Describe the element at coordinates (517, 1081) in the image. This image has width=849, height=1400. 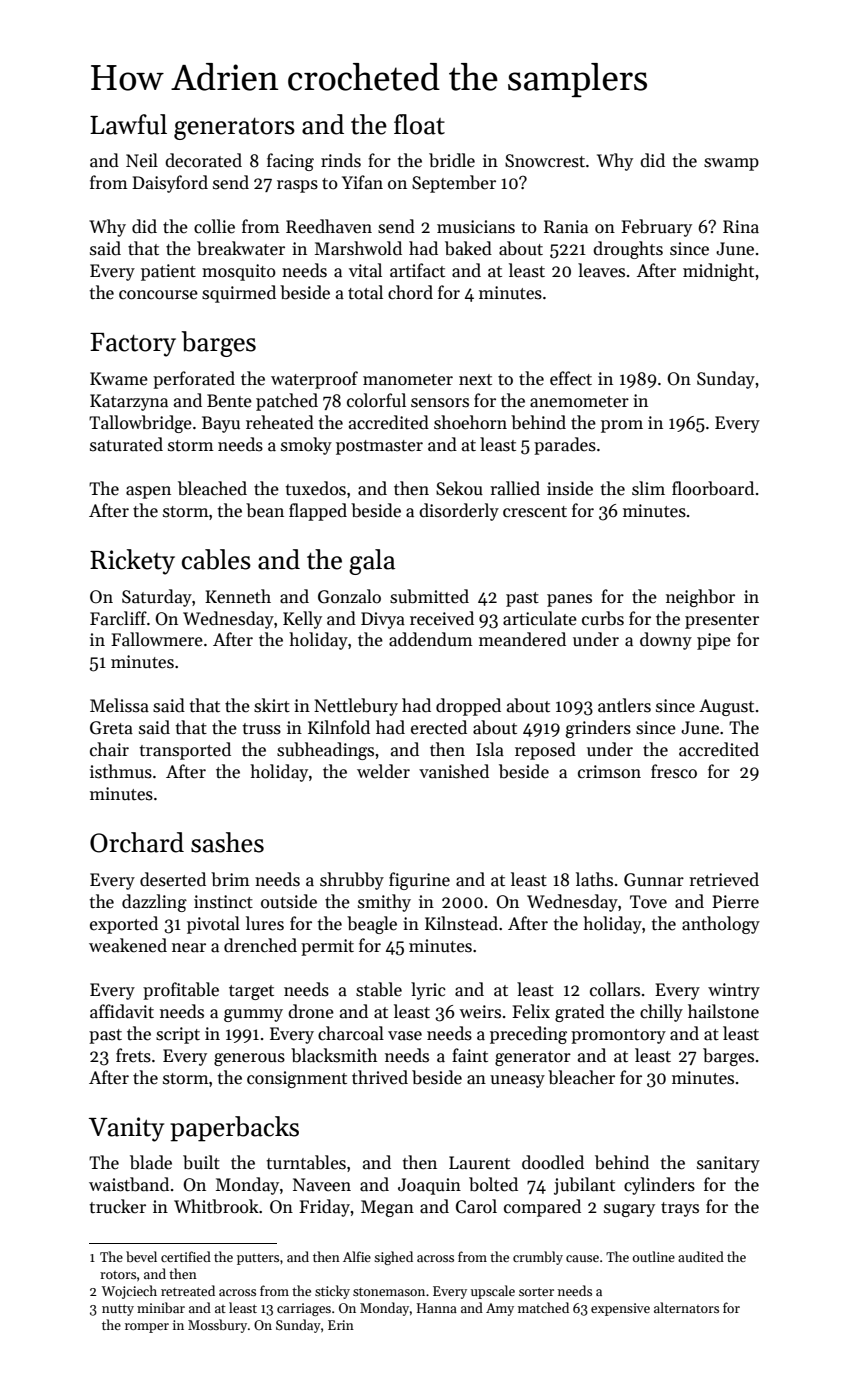
I see `uneasy` at that location.
